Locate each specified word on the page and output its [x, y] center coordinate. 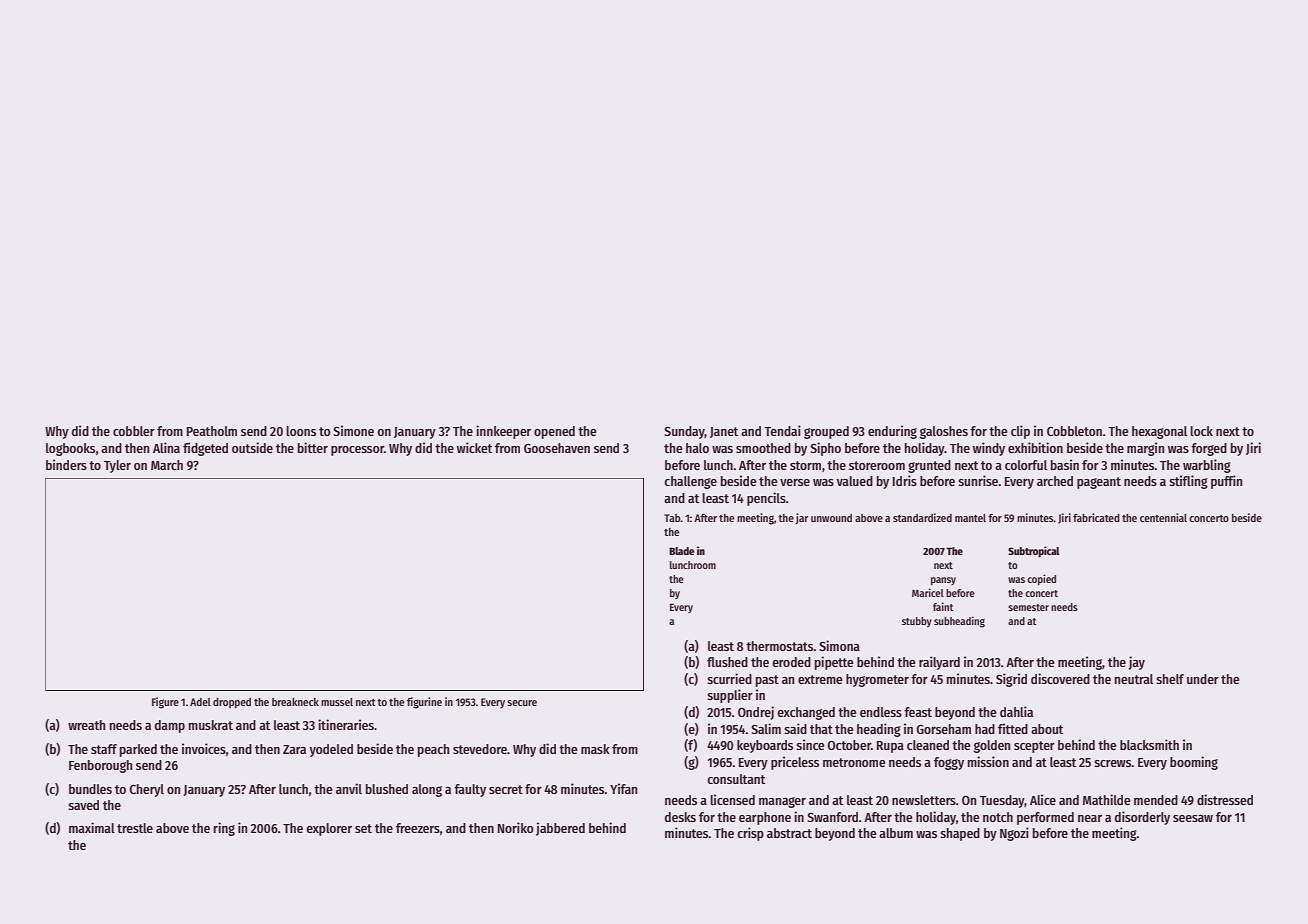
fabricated [1096, 517]
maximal [92, 827]
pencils [766, 499]
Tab [672, 518]
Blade [682, 551]
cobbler [134, 431]
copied [1041, 579]
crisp [750, 834]
